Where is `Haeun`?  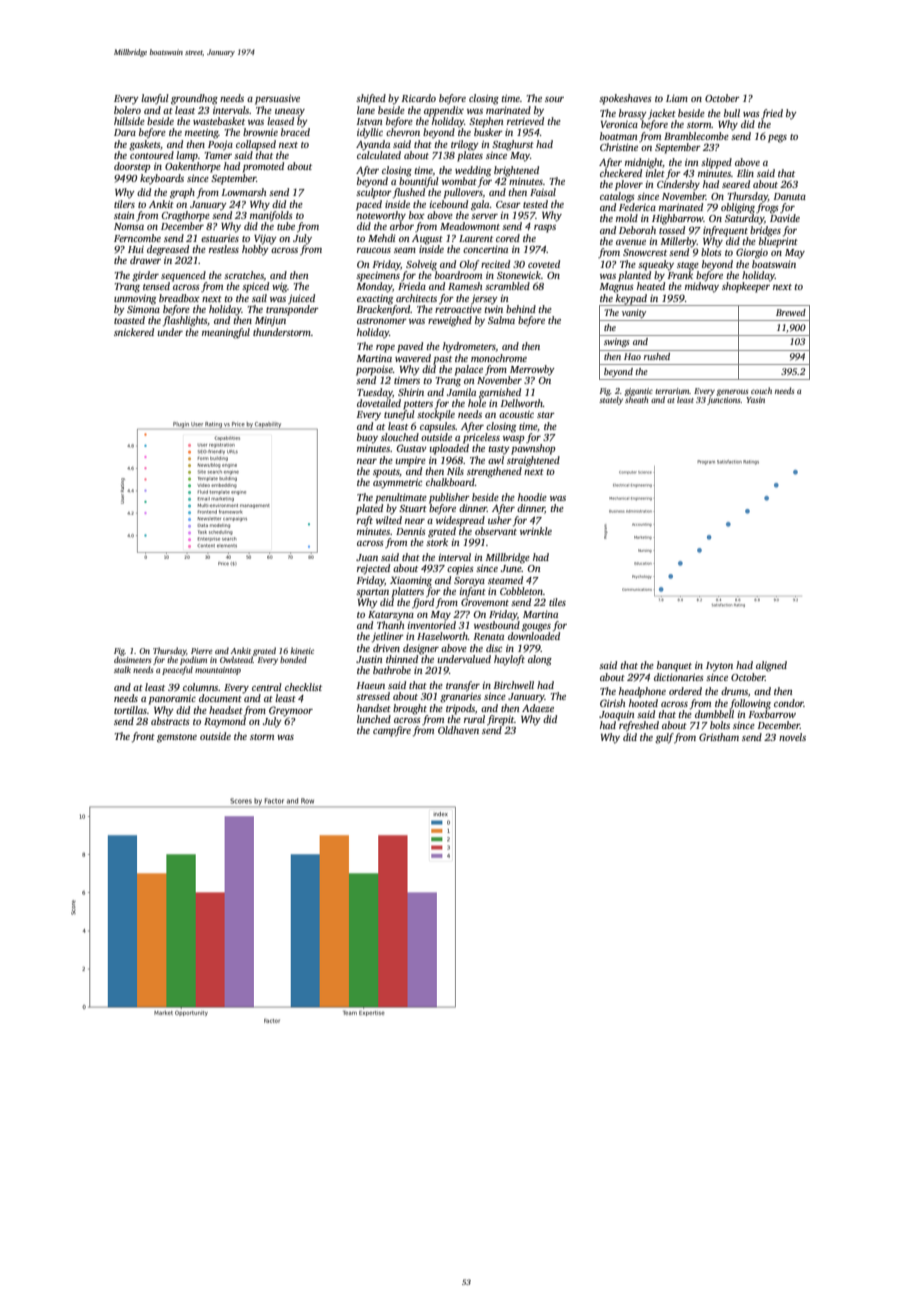
Haeun is located at coordinates (370, 685).
